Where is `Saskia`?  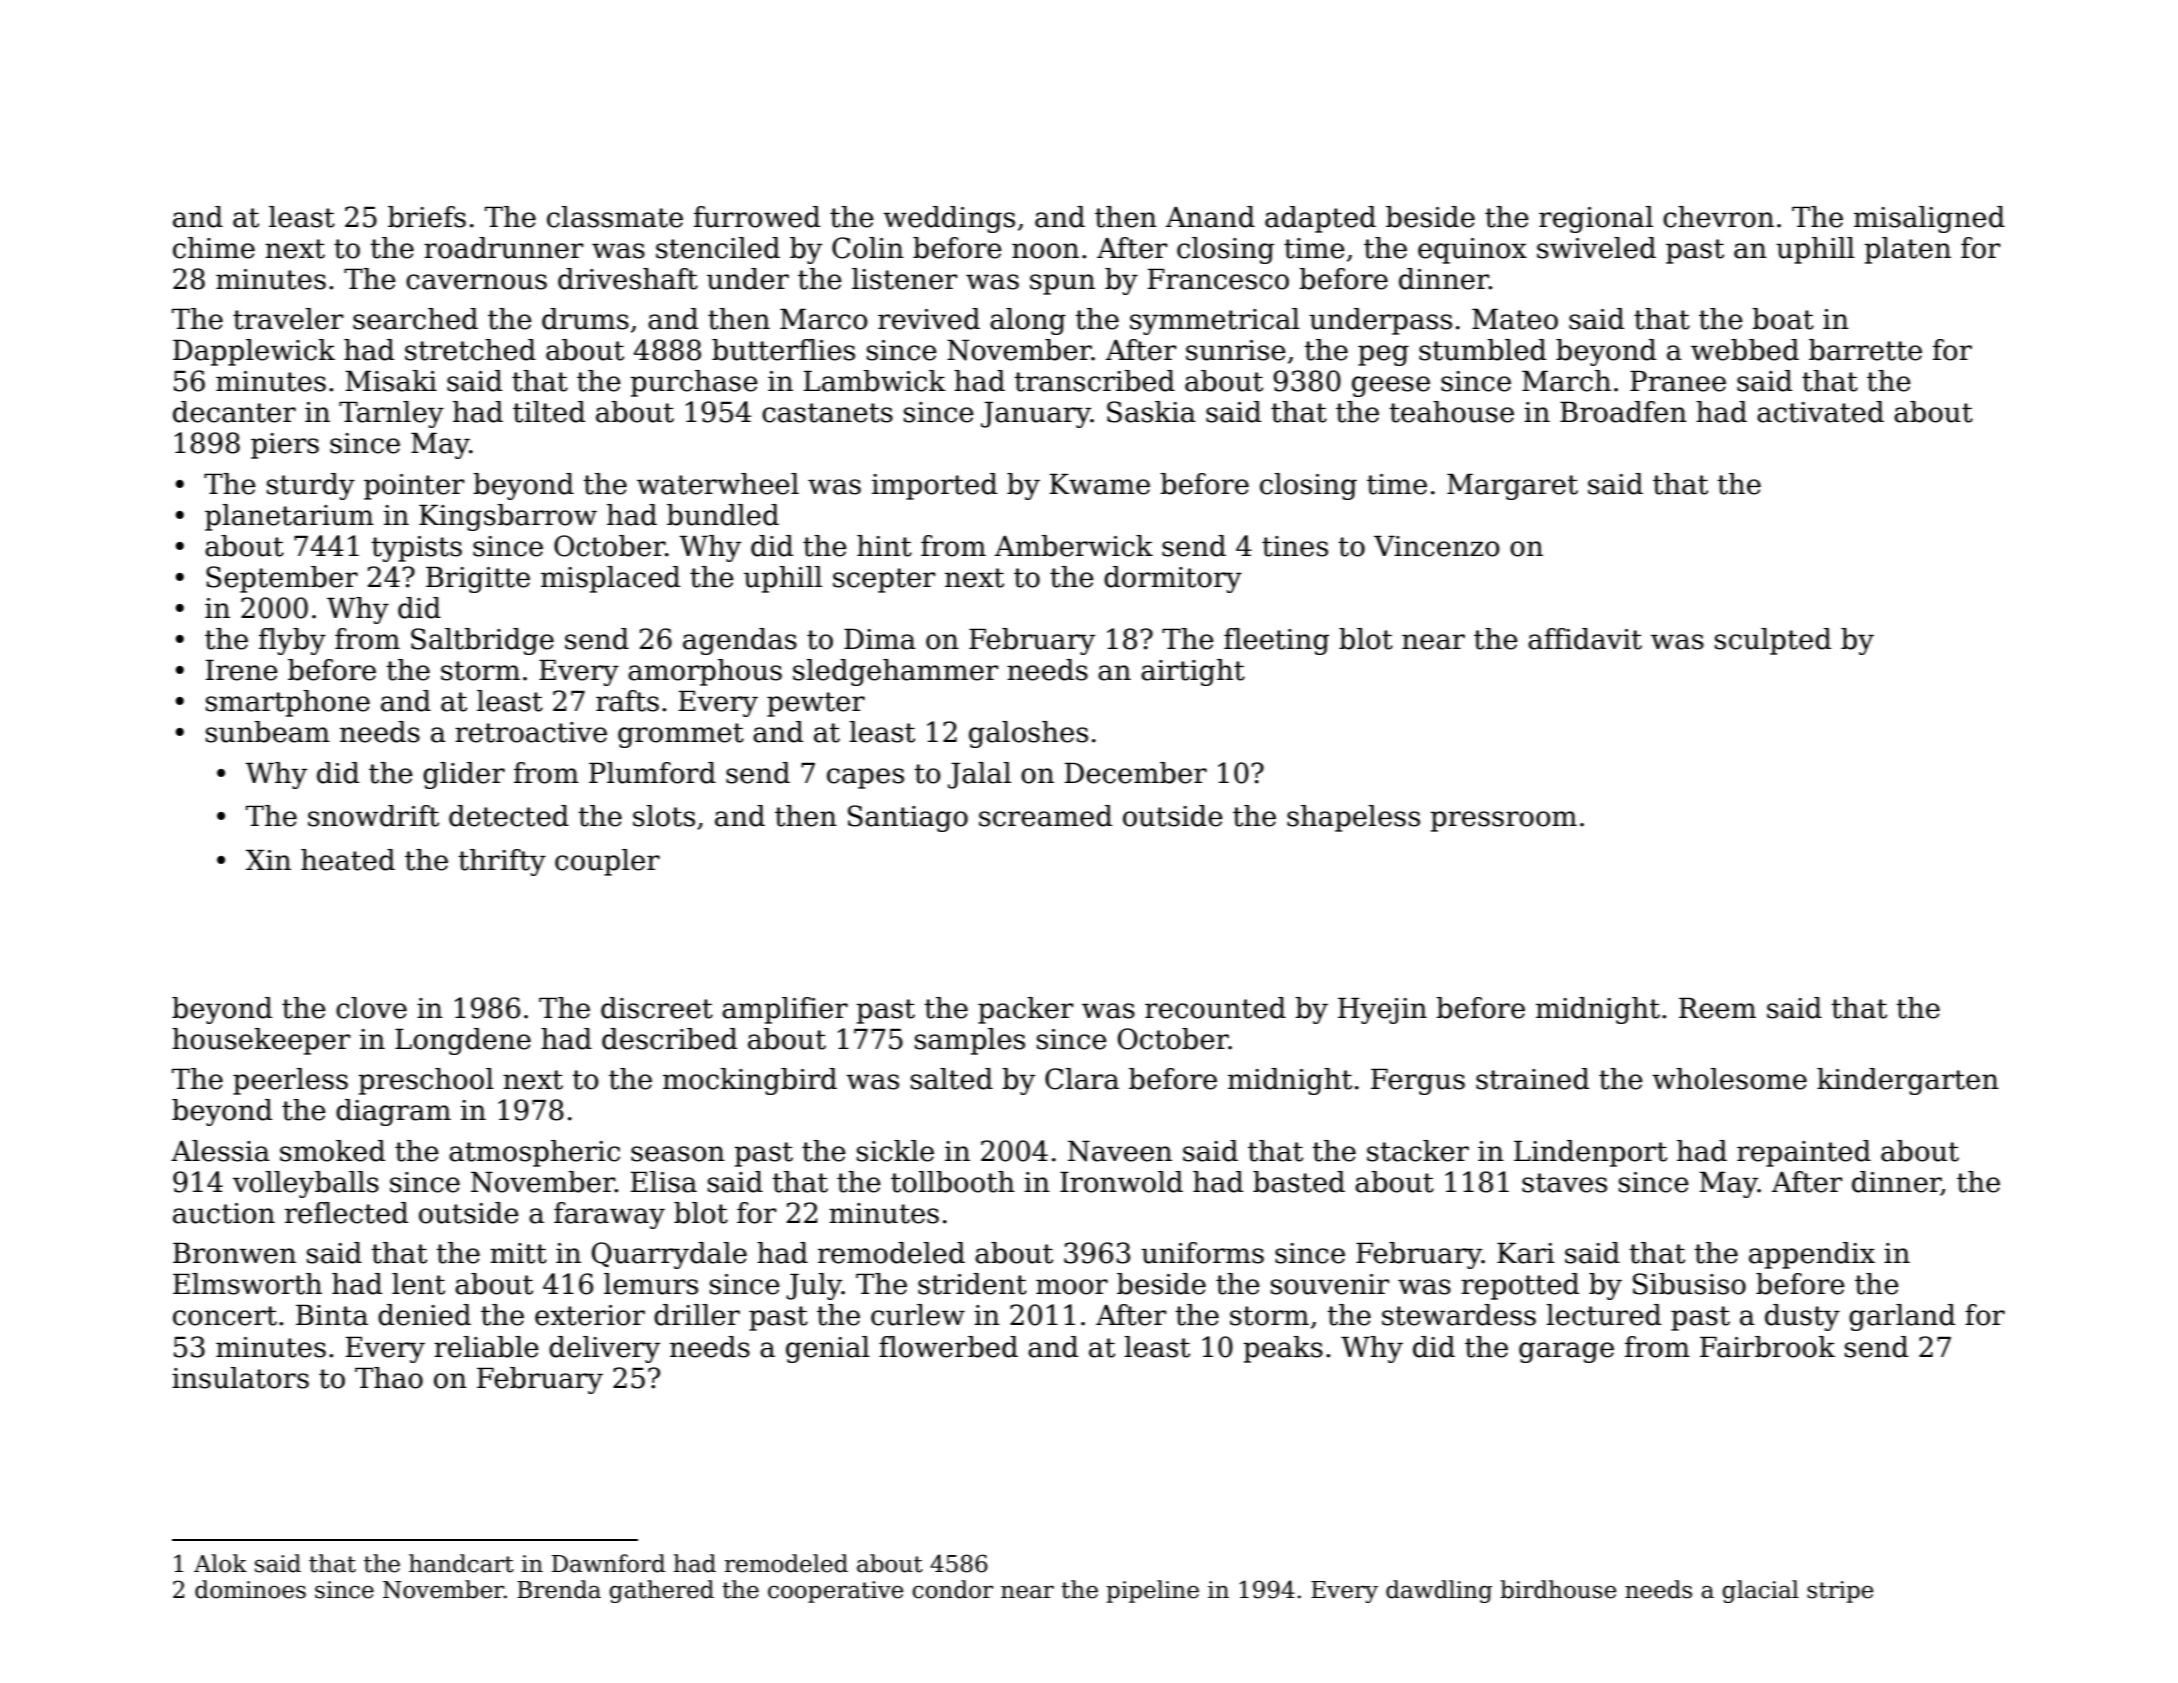
Saskia is located at coordinates (1151, 412).
